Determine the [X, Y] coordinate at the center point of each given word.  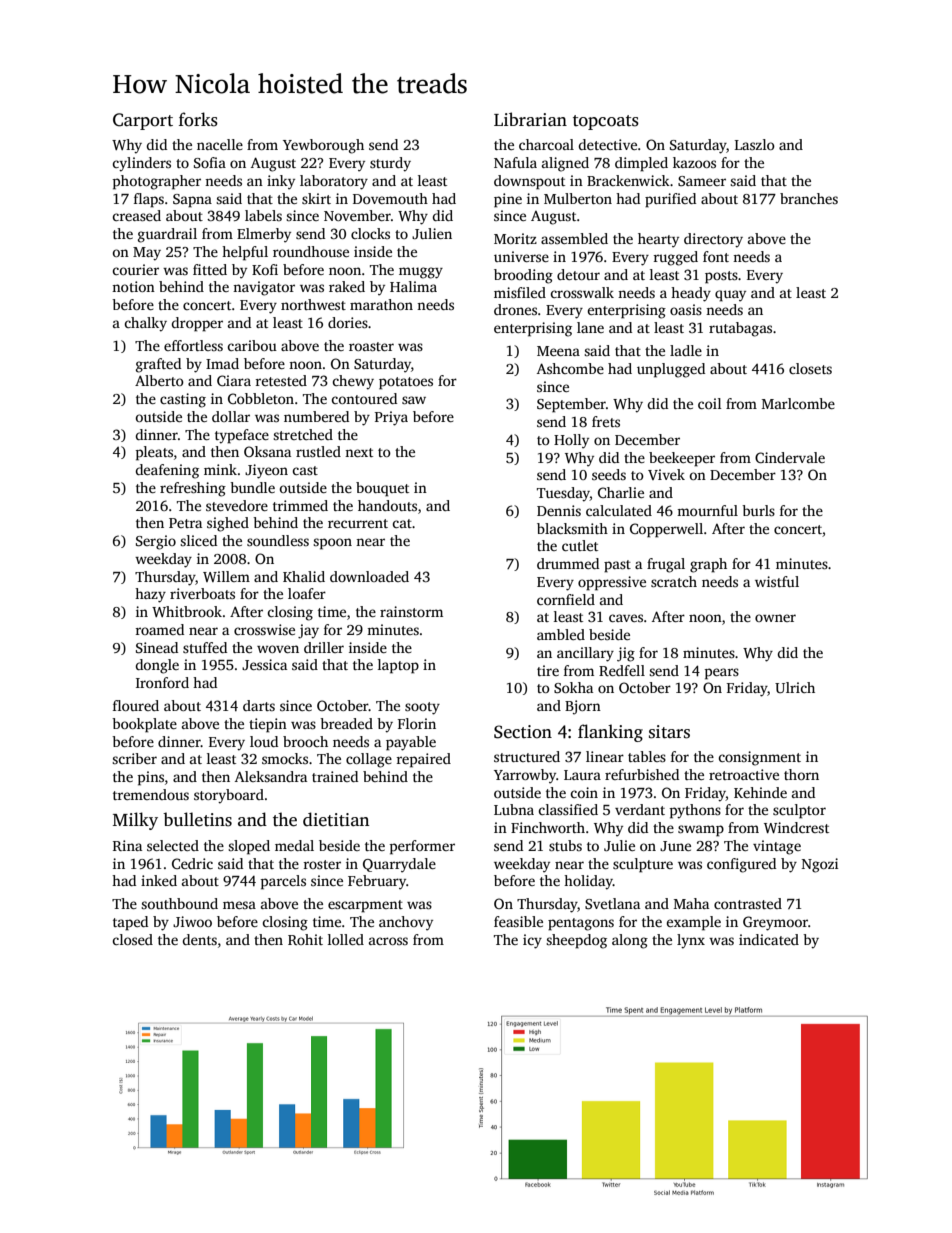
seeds [609, 474]
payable [411, 743]
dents [199, 939]
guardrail [167, 235]
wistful [777, 581]
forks [198, 119]
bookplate [144, 725]
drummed [568, 563]
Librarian [530, 119]
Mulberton [578, 198]
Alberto [159, 380]
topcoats [606, 122]
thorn [801, 774]
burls [758, 510]
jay [308, 631]
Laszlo [755, 144]
